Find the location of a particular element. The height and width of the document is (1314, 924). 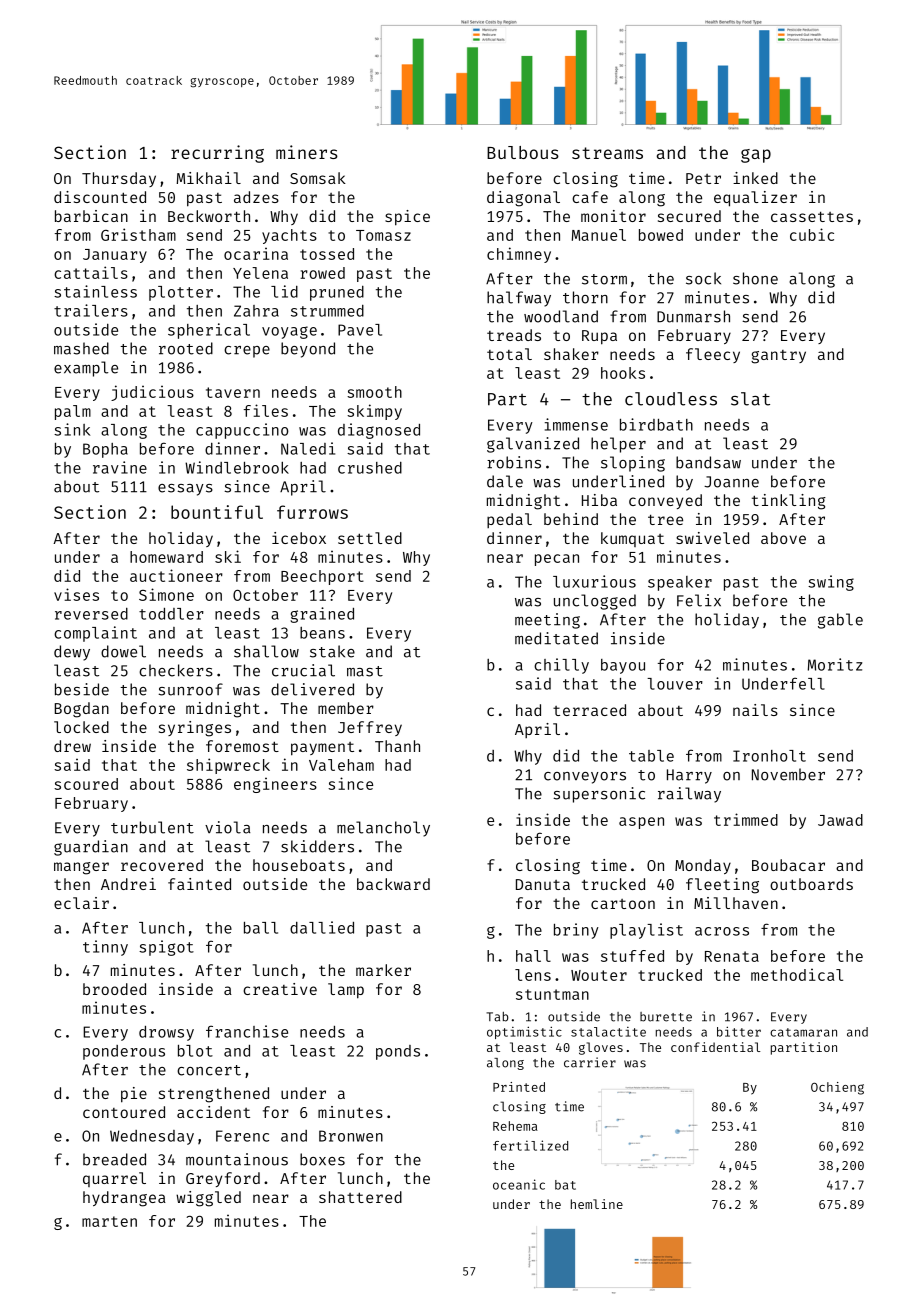

engineers is located at coordinates (275, 785).
